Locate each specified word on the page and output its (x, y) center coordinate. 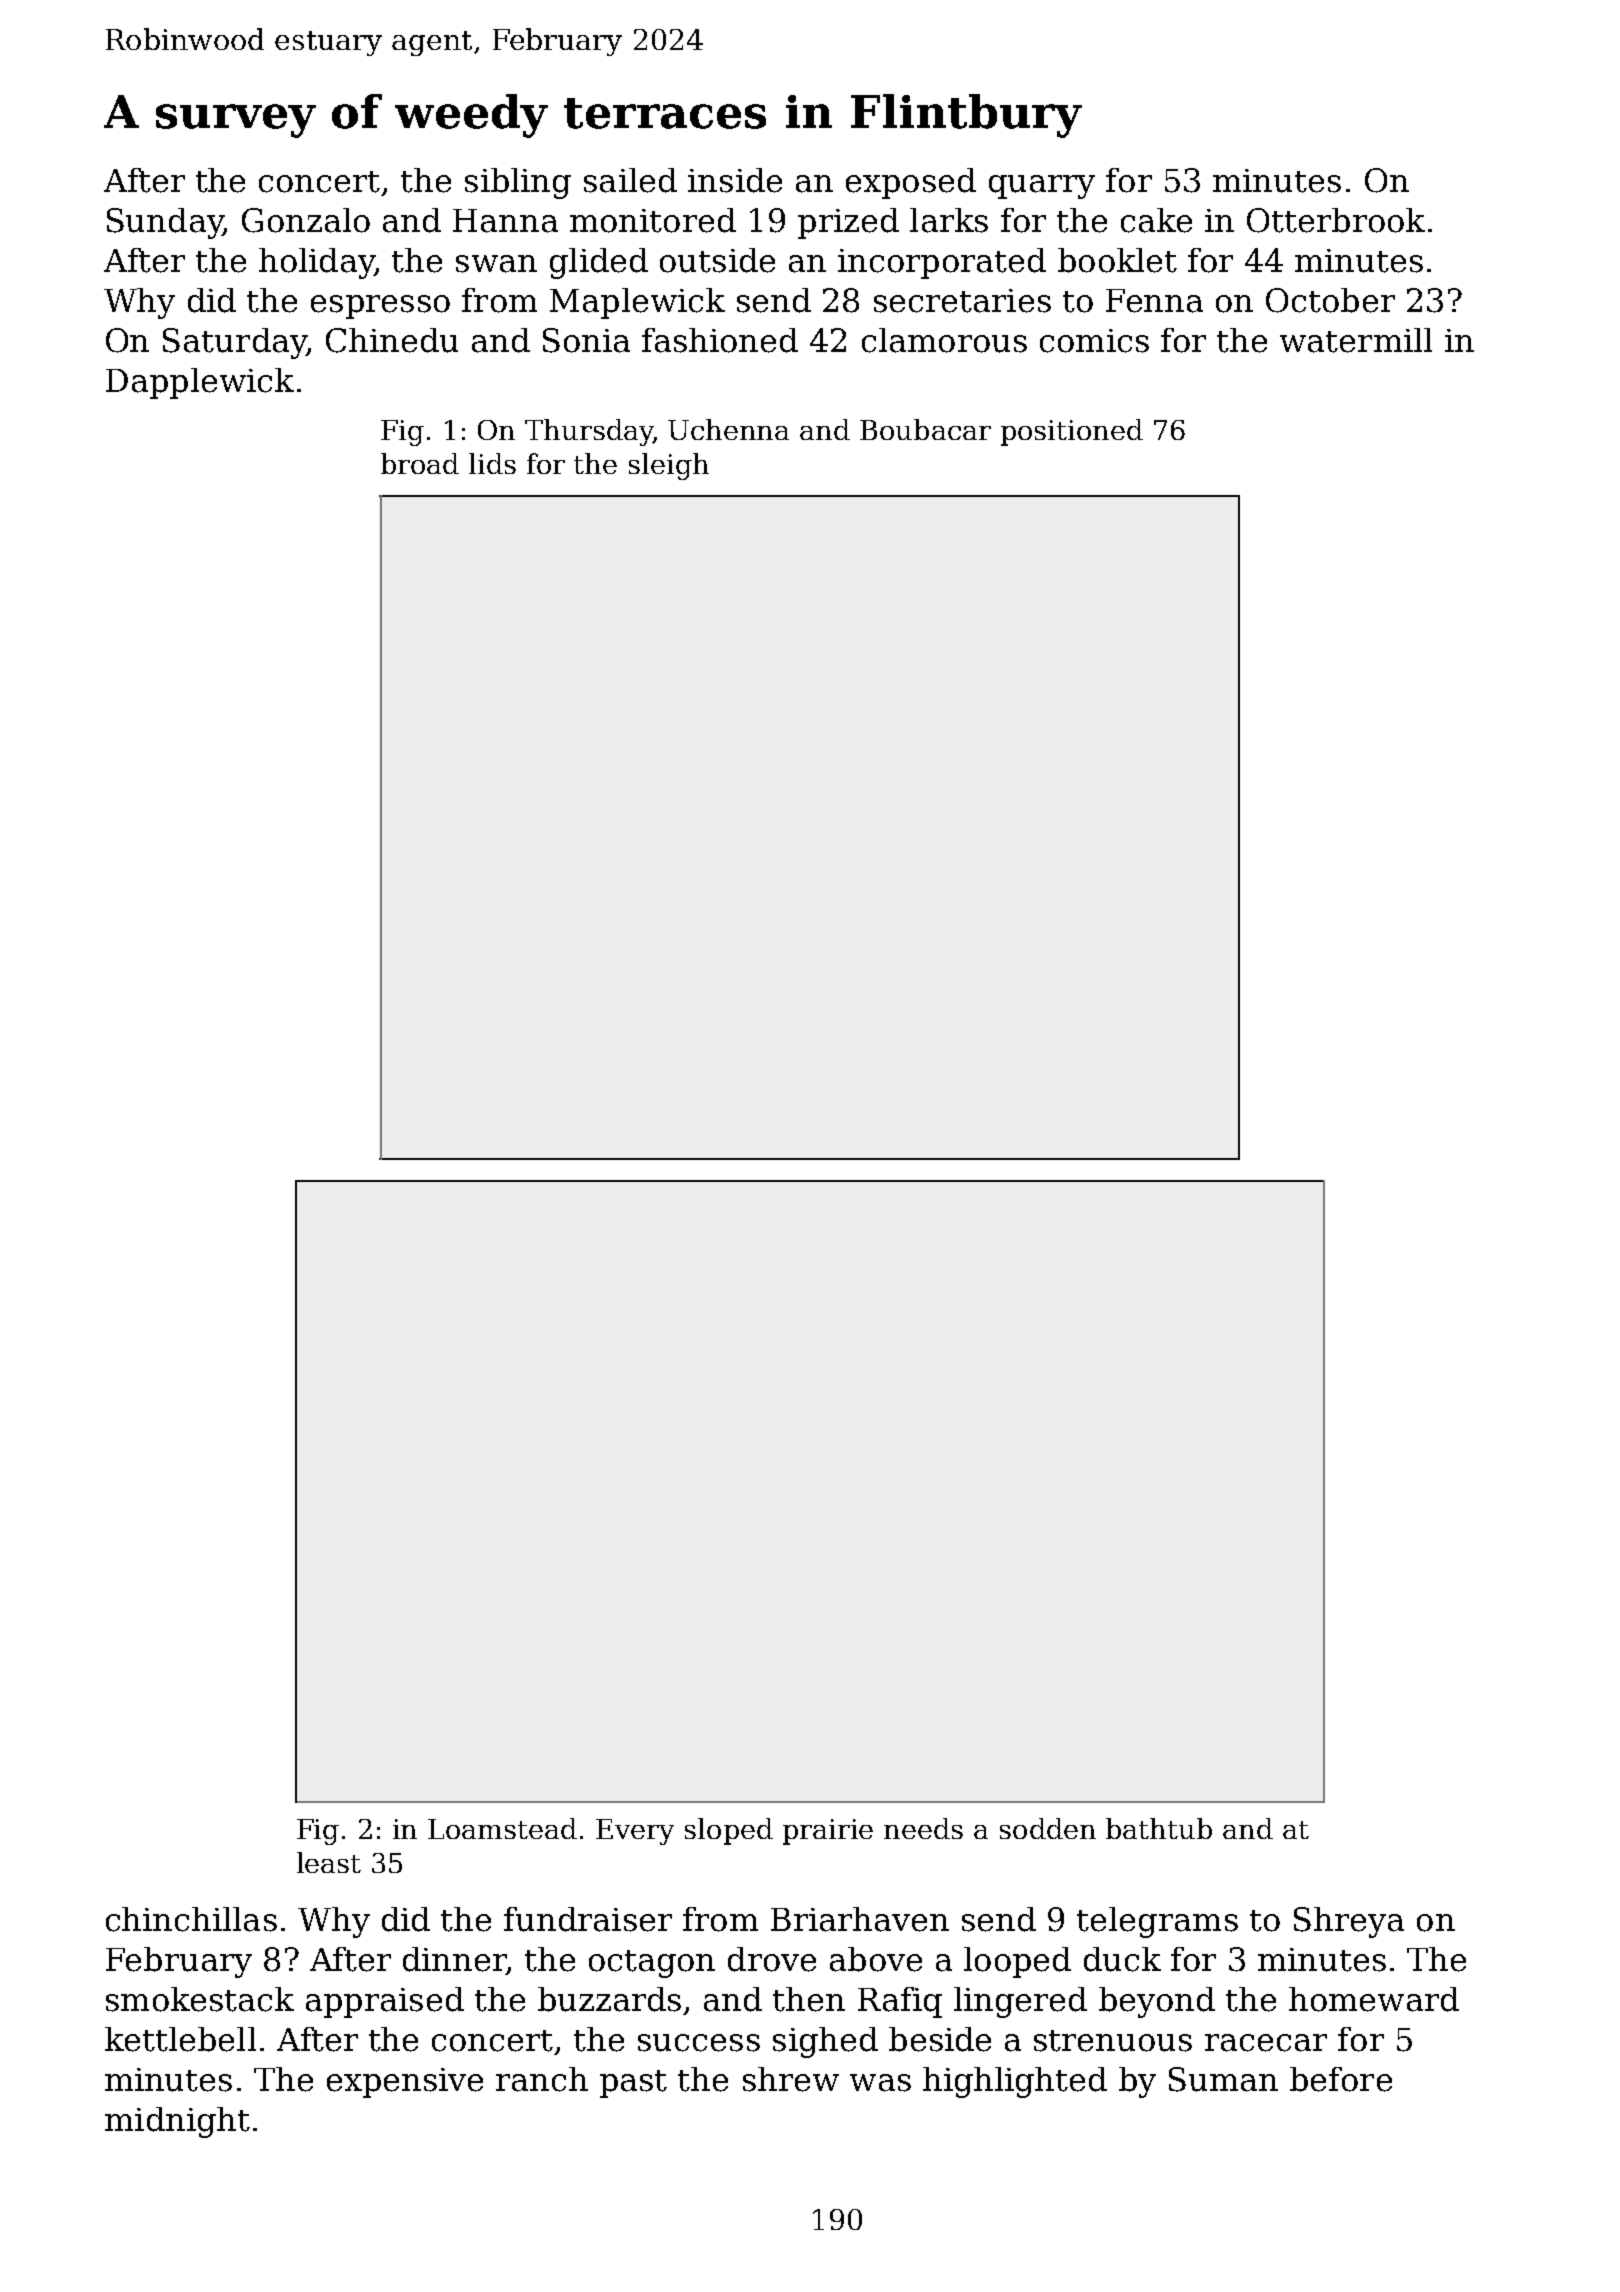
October (1330, 300)
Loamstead (502, 1828)
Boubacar (925, 429)
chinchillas (191, 1919)
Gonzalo (306, 220)
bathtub (1159, 1828)
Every (635, 1832)
